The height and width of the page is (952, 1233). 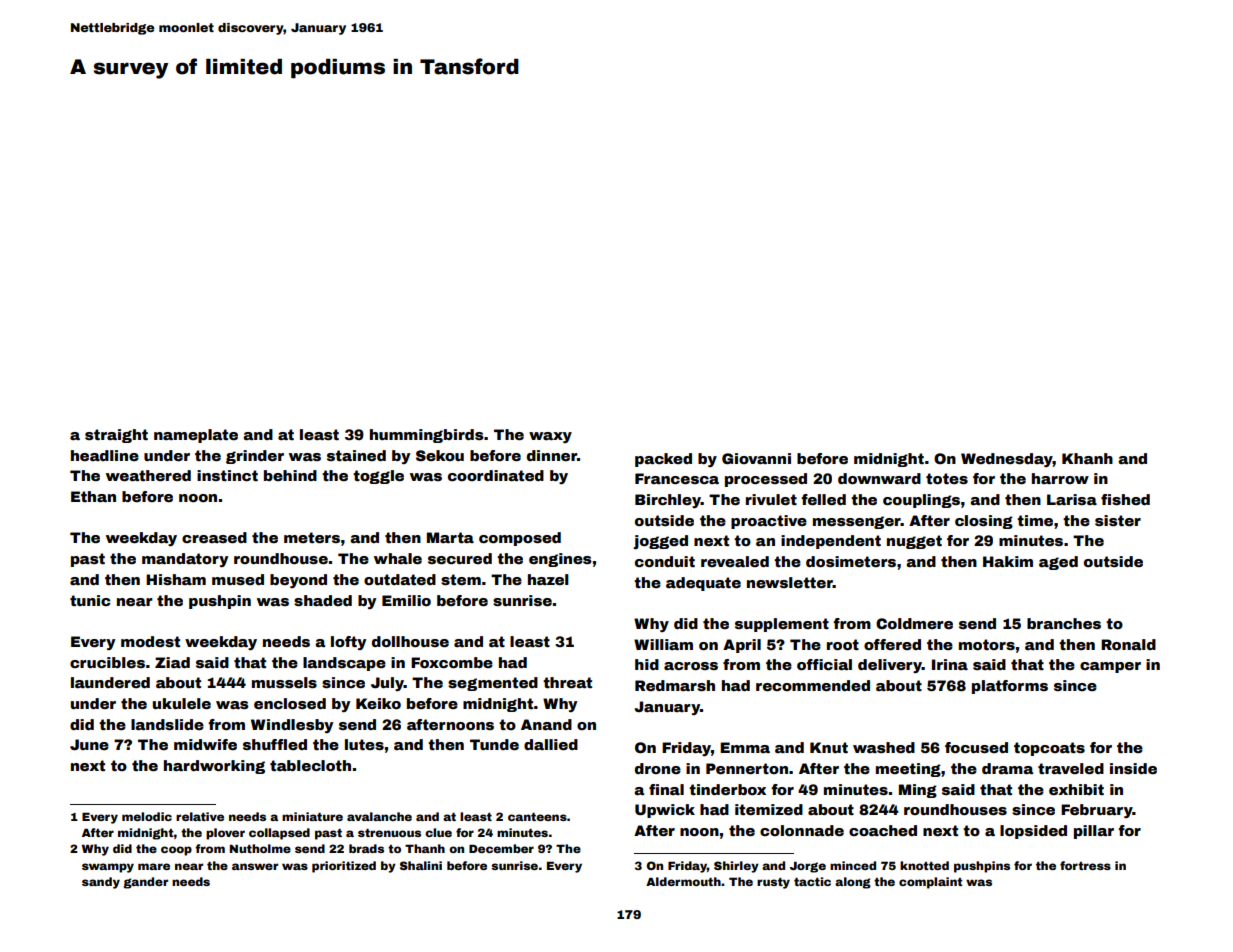 What do you see at coordinates (108, 868) in the page?
I see `swampy` at bounding box center [108, 868].
